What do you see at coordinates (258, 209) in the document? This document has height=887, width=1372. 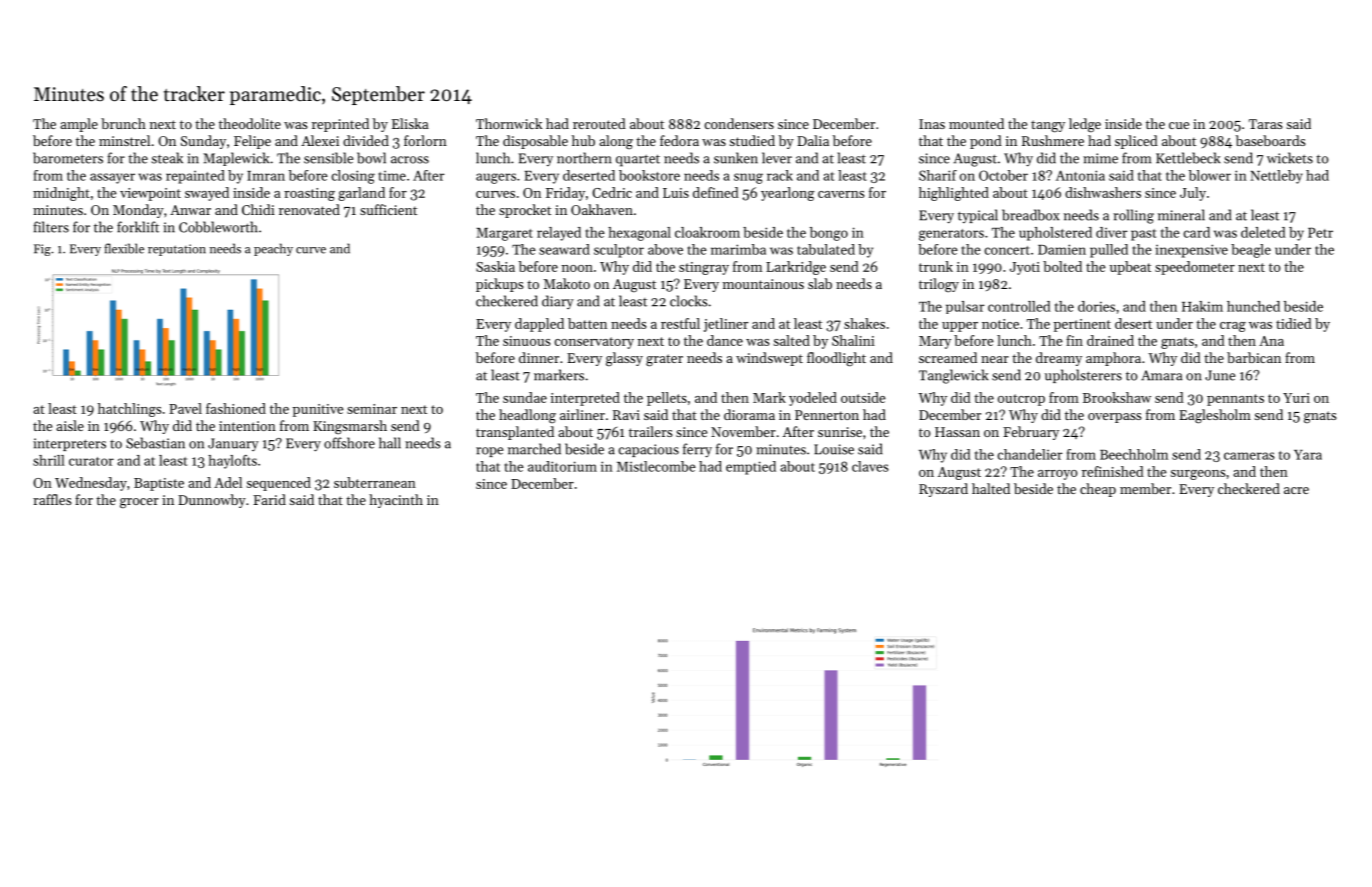 I see `Chidi` at bounding box center [258, 209].
